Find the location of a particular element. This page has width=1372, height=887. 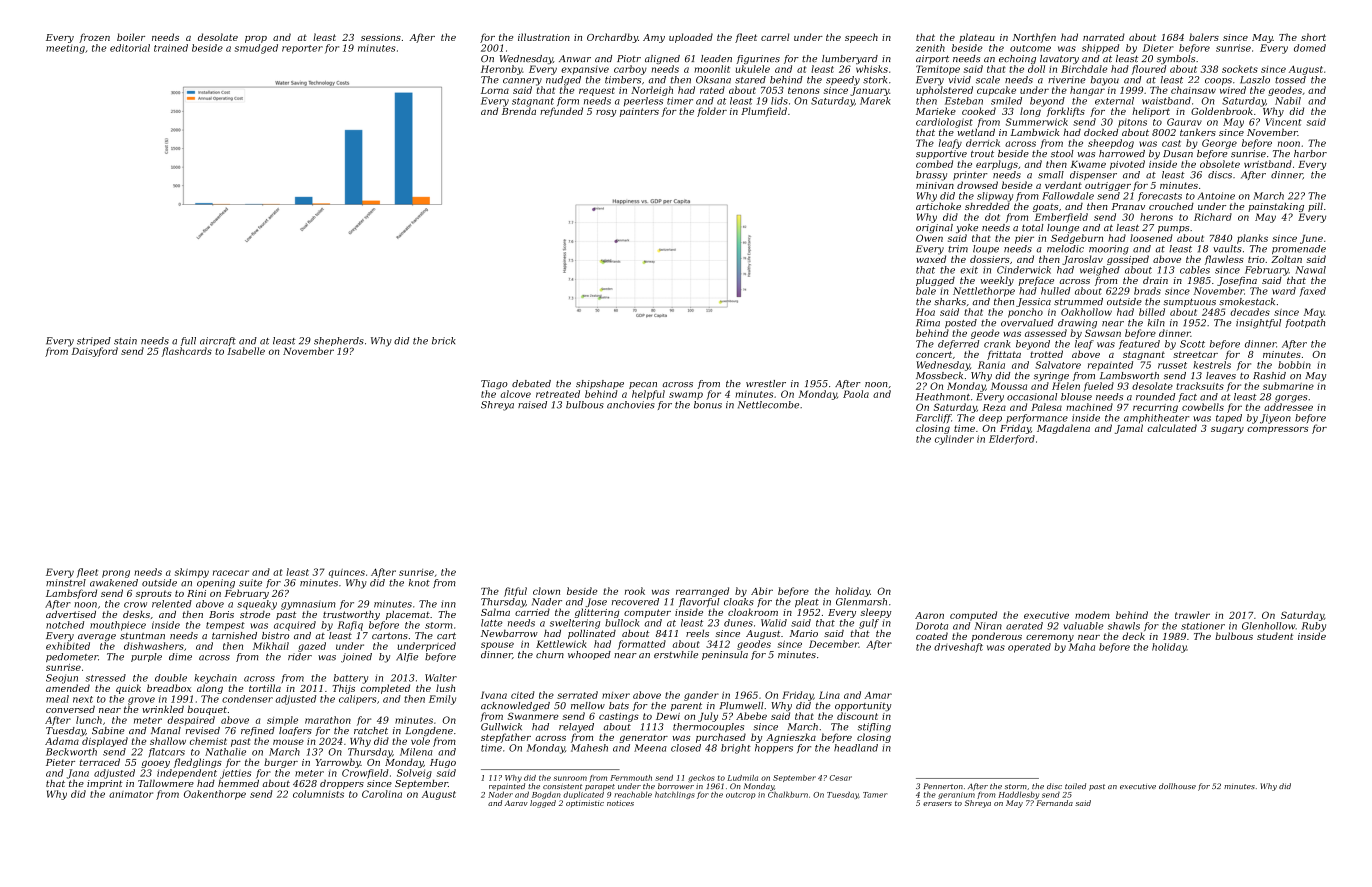

cylinder is located at coordinates (954, 440).
